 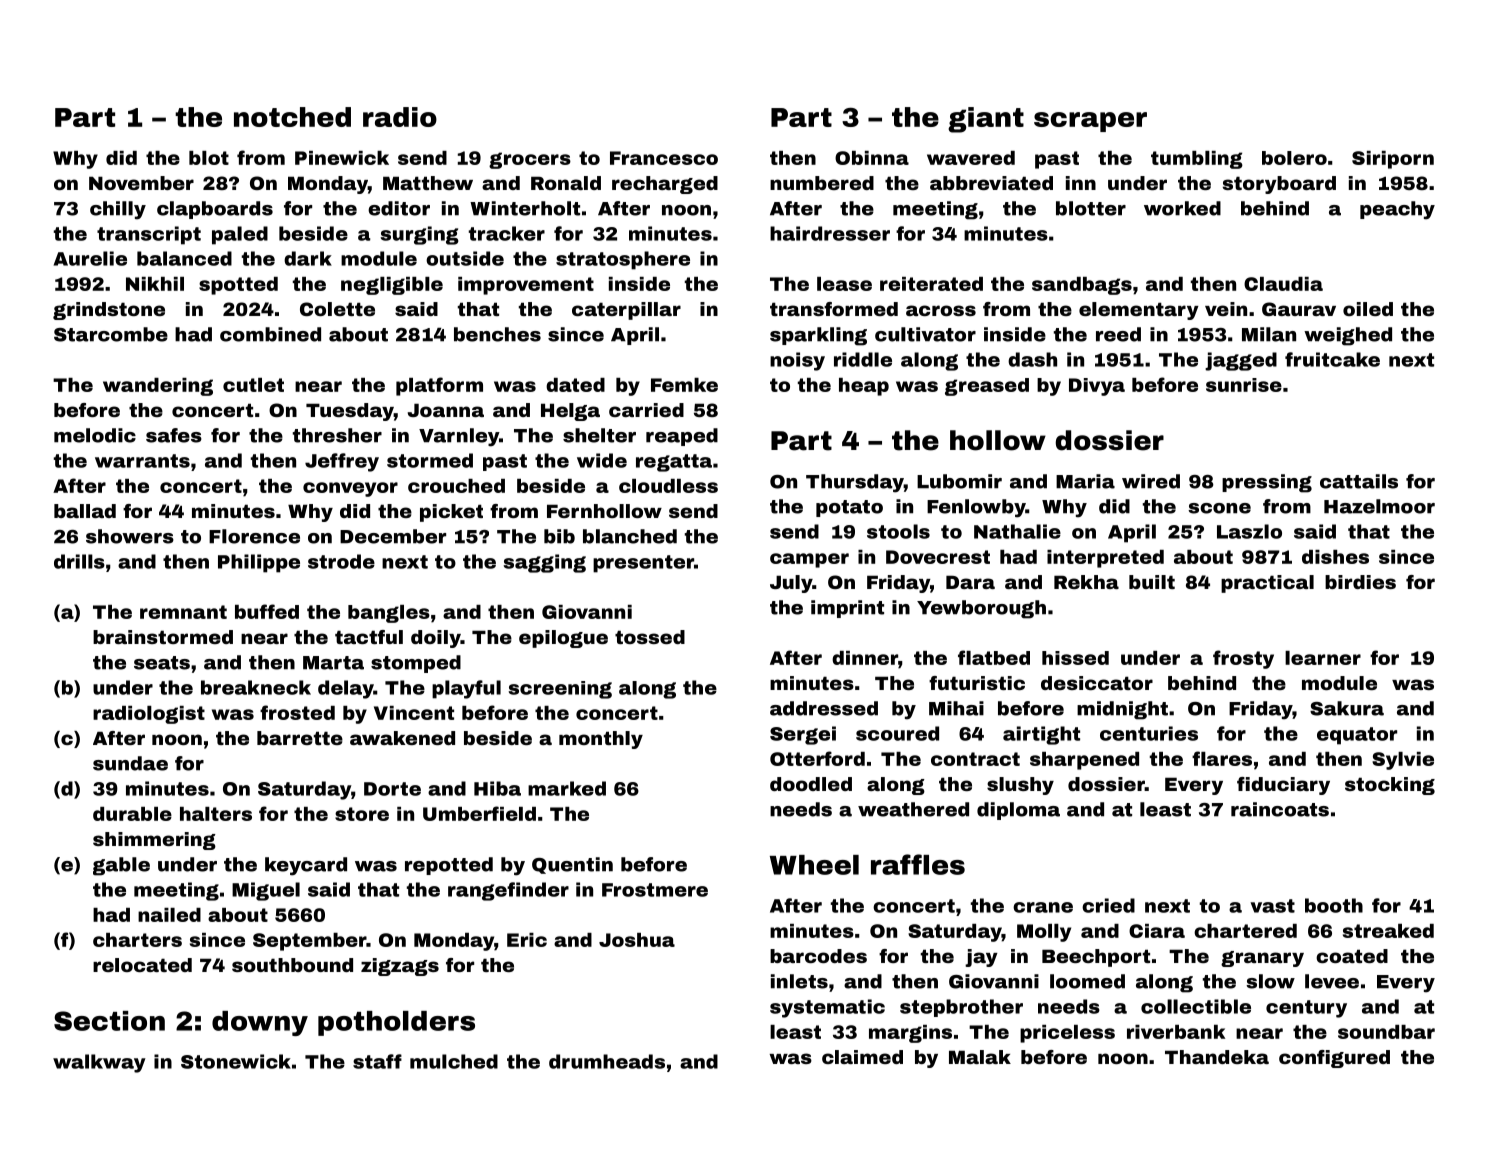 I want to click on walkway, so click(x=99, y=1063).
